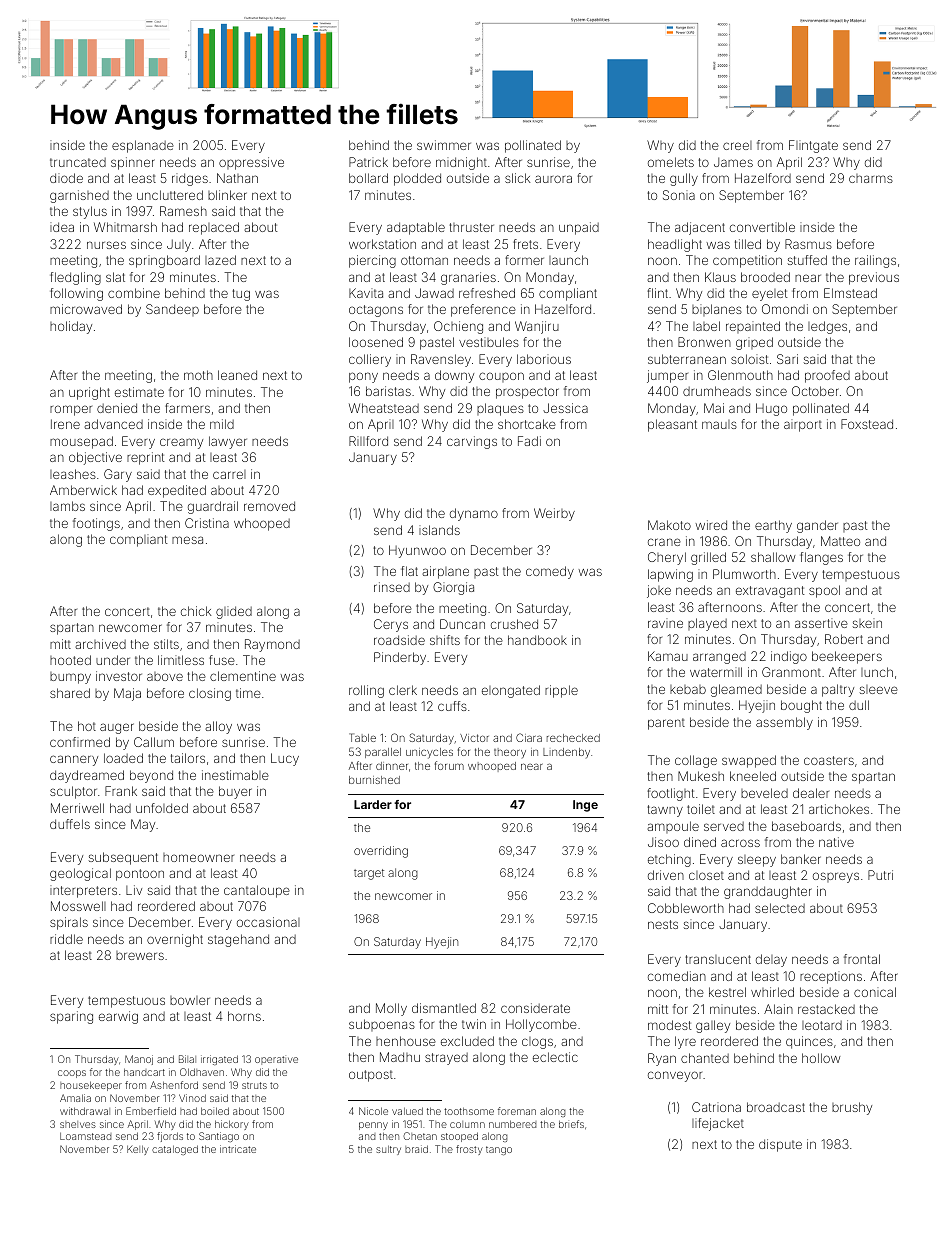  Describe the element at coordinates (368, 162) in the document. I see `Patrick` at that location.
